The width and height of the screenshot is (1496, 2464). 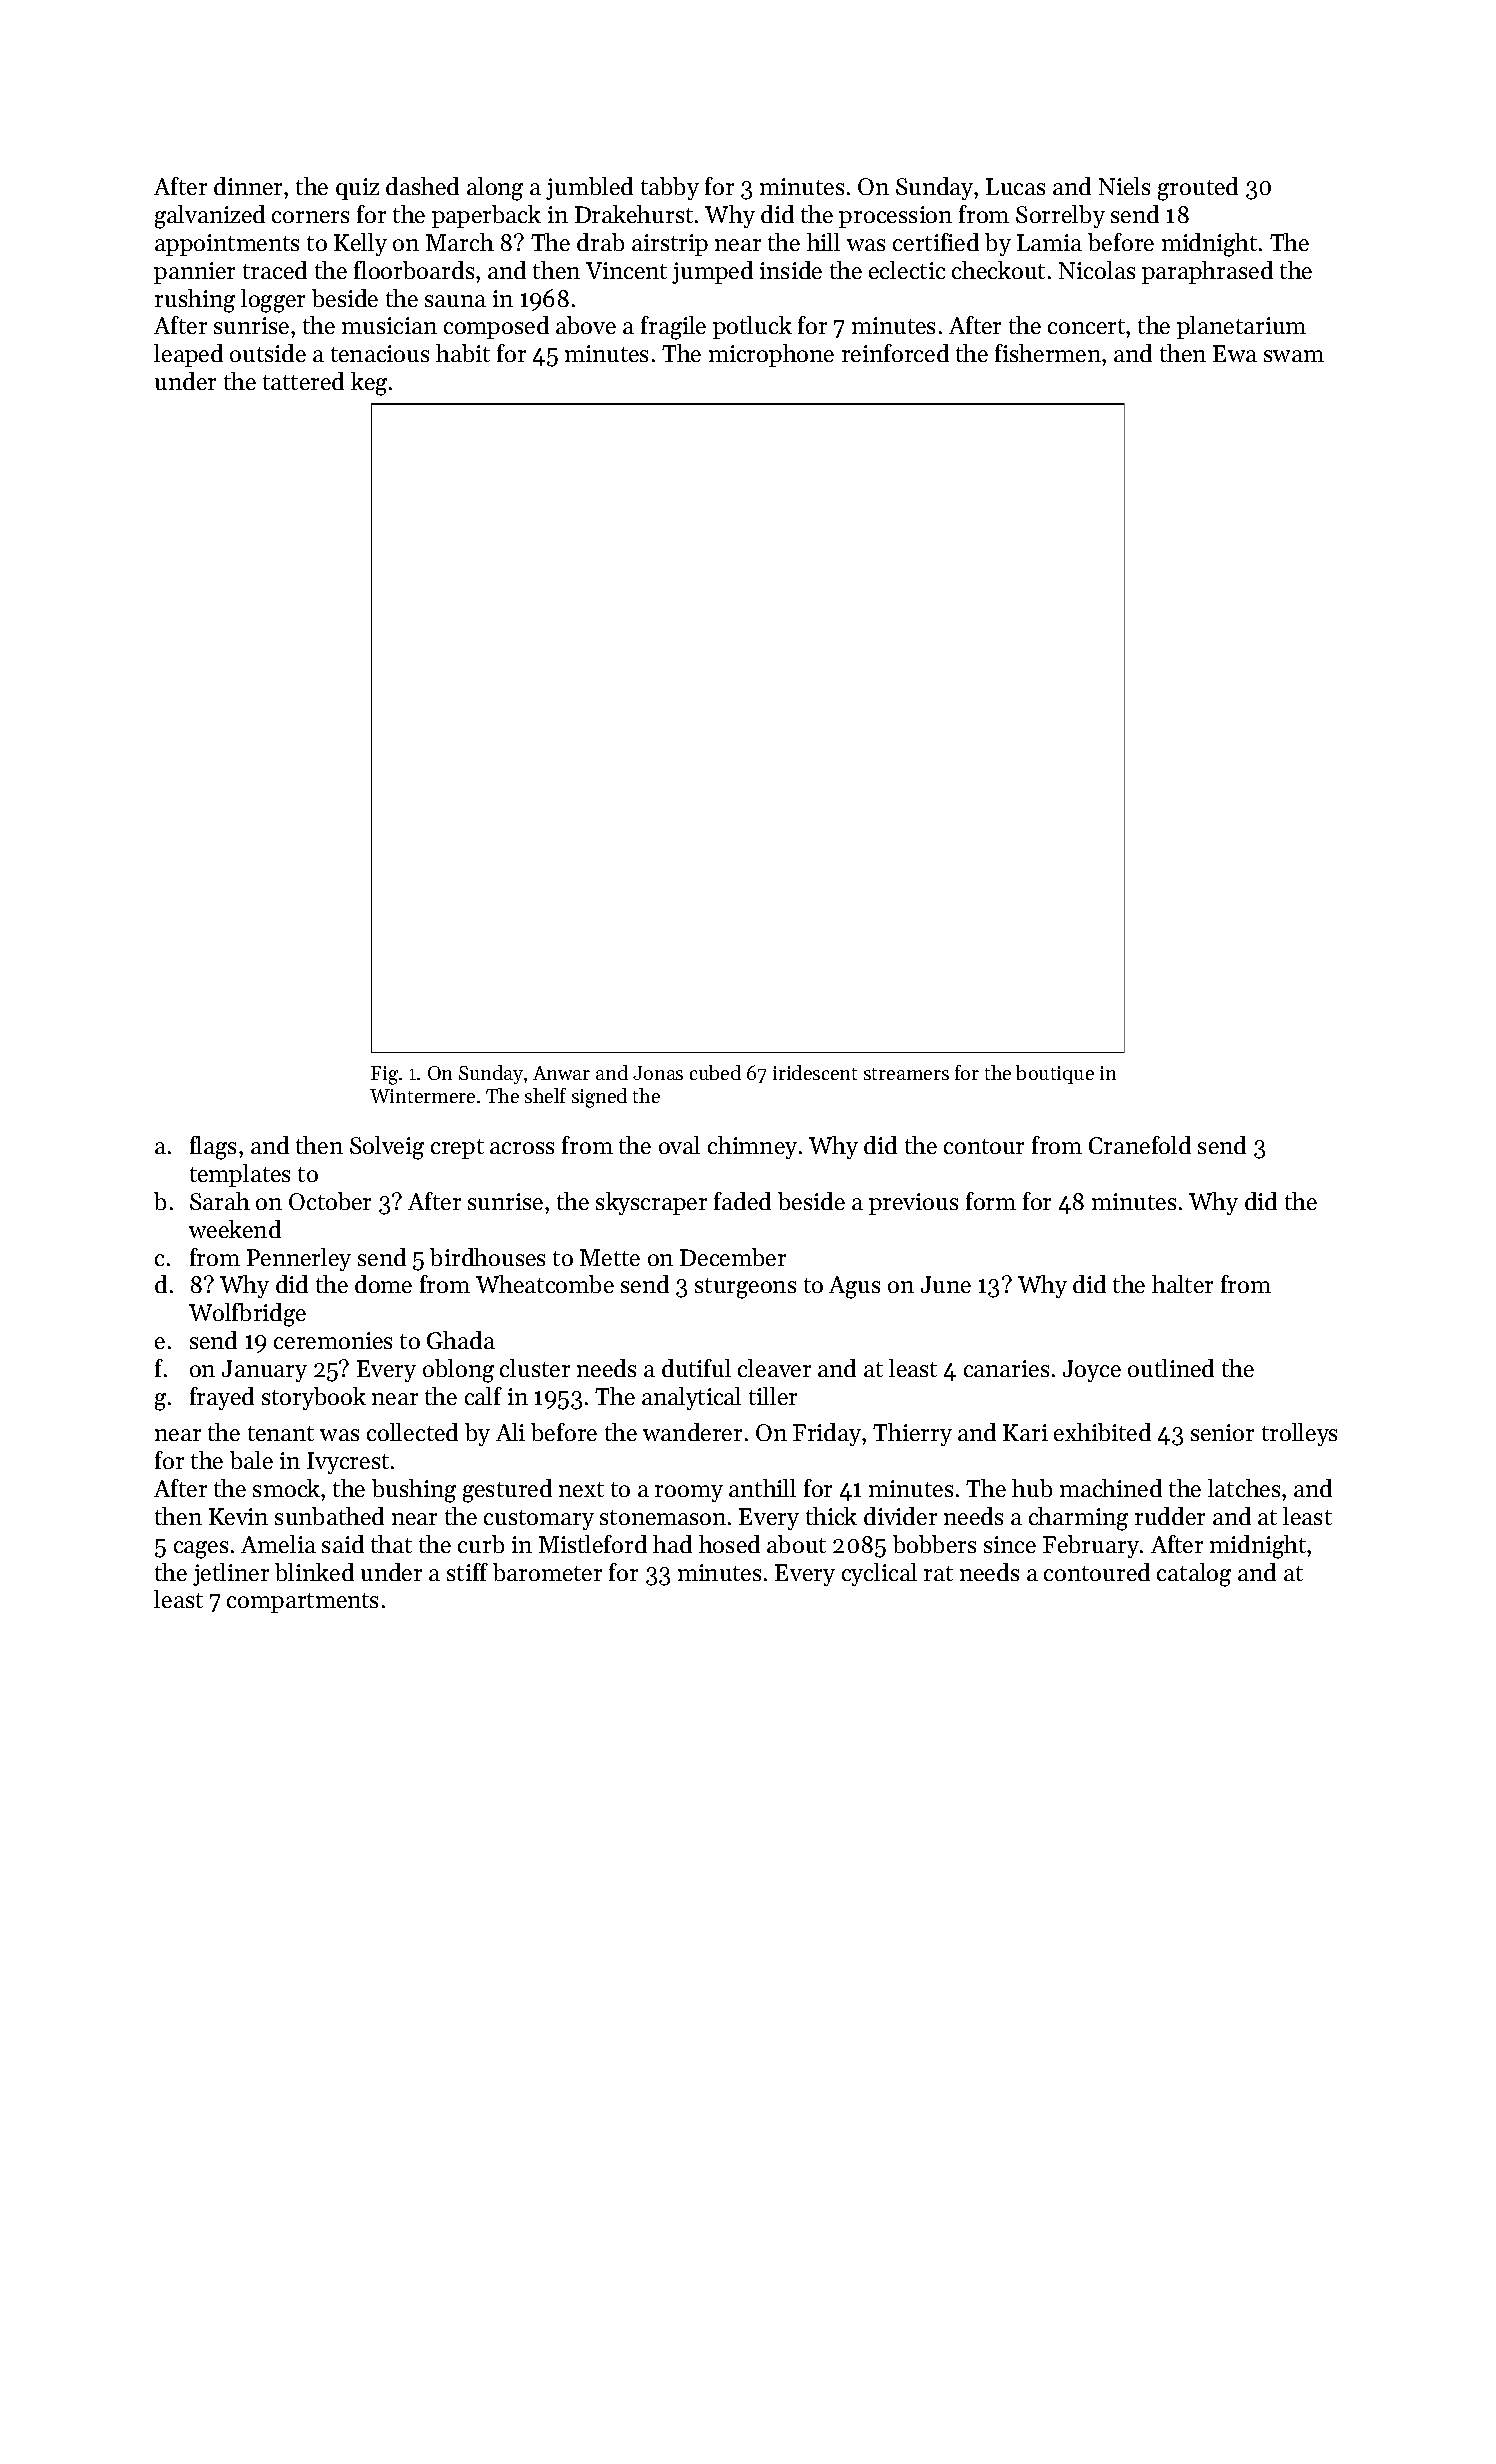 What do you see at coordinates (906, 1074) in the screenshot?
I see `streamers` at bounding box center [906, 1074].
